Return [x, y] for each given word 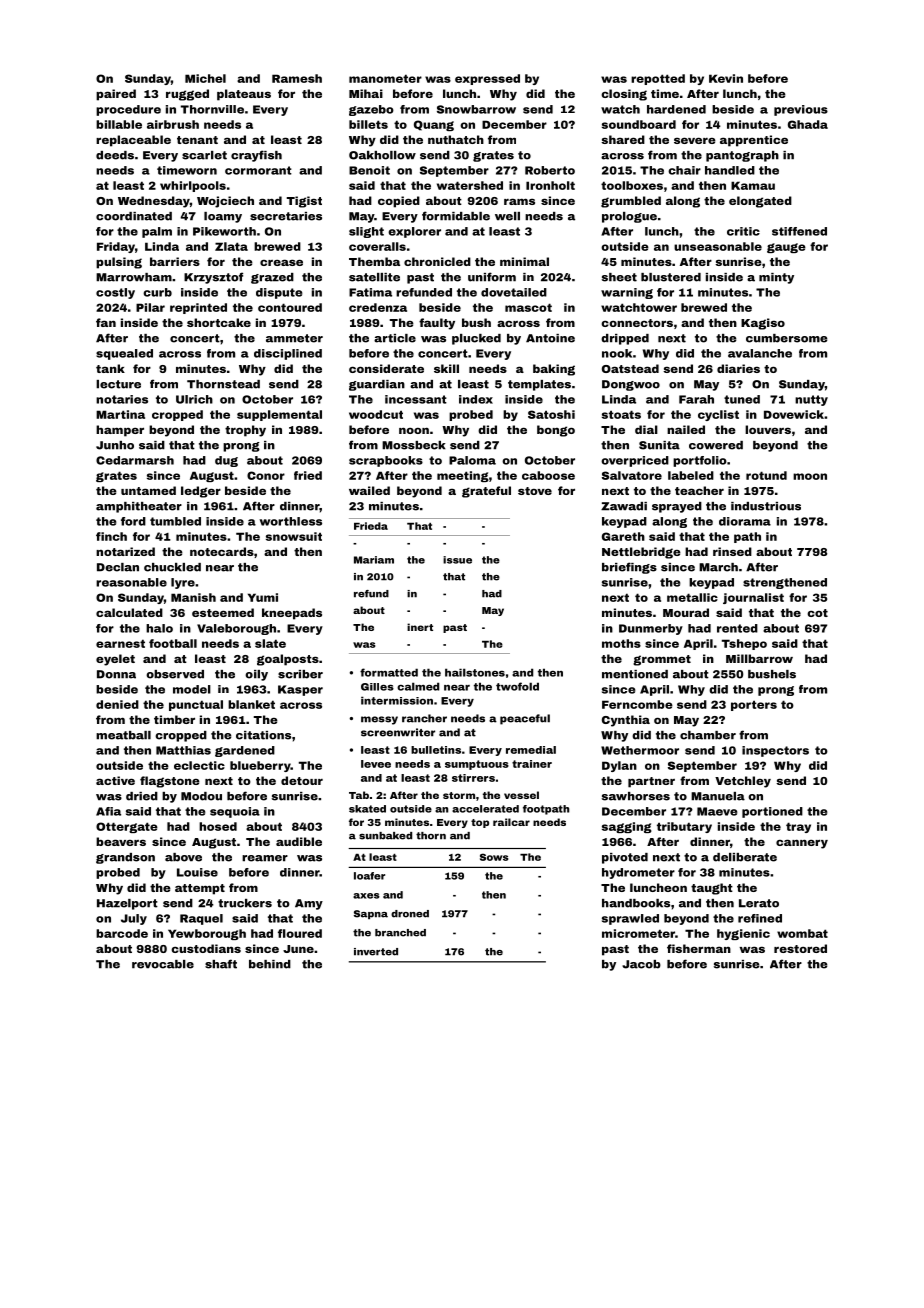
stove [535, 491]
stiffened [799, 231]
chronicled [437, 261]
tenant [197, 140]
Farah [696, 399]
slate [270, 643]
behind [270, 964]
